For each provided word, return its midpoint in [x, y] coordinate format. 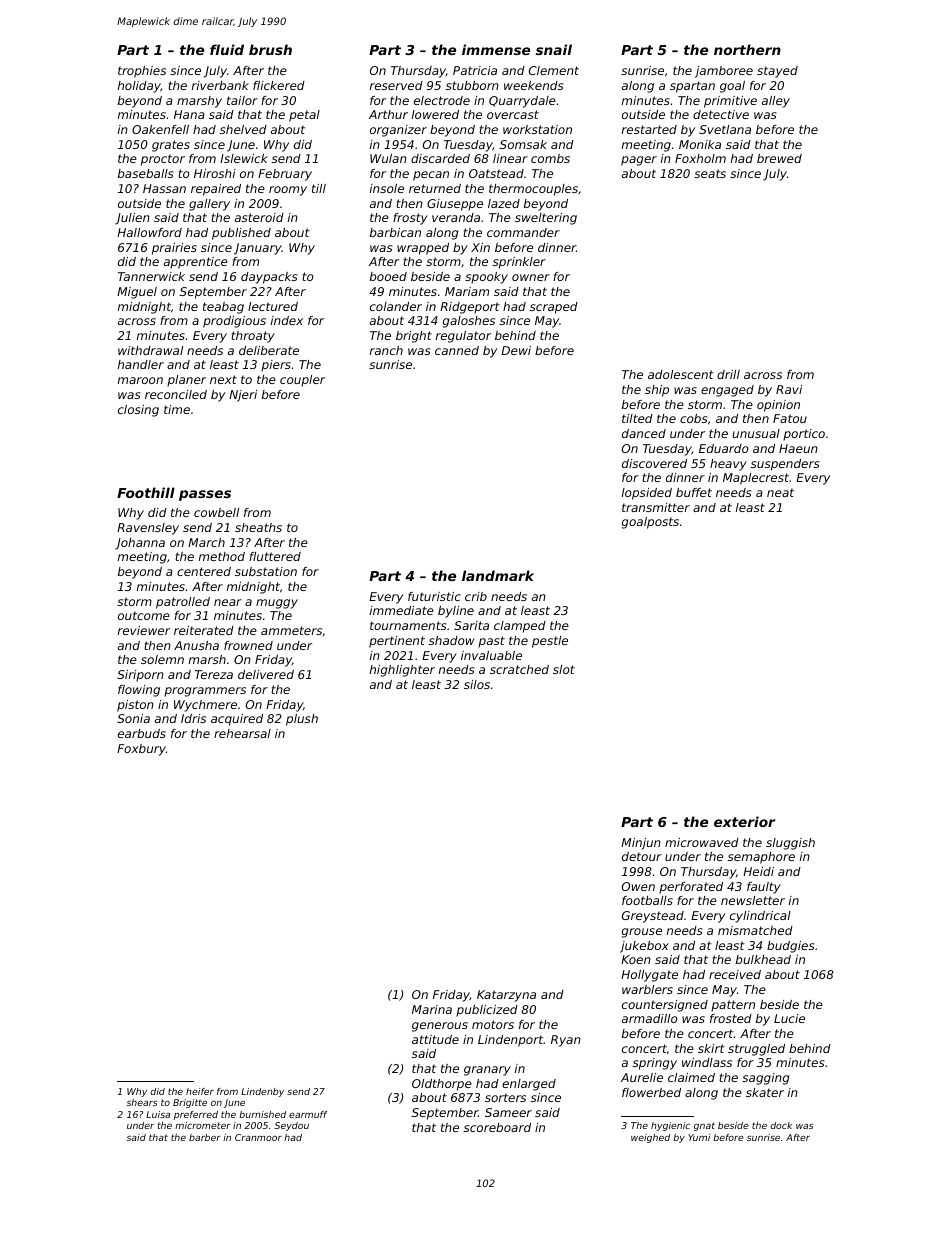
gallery [209, 205]
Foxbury [141, 750]
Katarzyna [506, 996]
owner [531, 277]
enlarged [529, 1085]
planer [186, 381]
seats [710, 173]
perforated [691, 888]
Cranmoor [258, 1137]
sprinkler [519, 263]
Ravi [789, 389]
